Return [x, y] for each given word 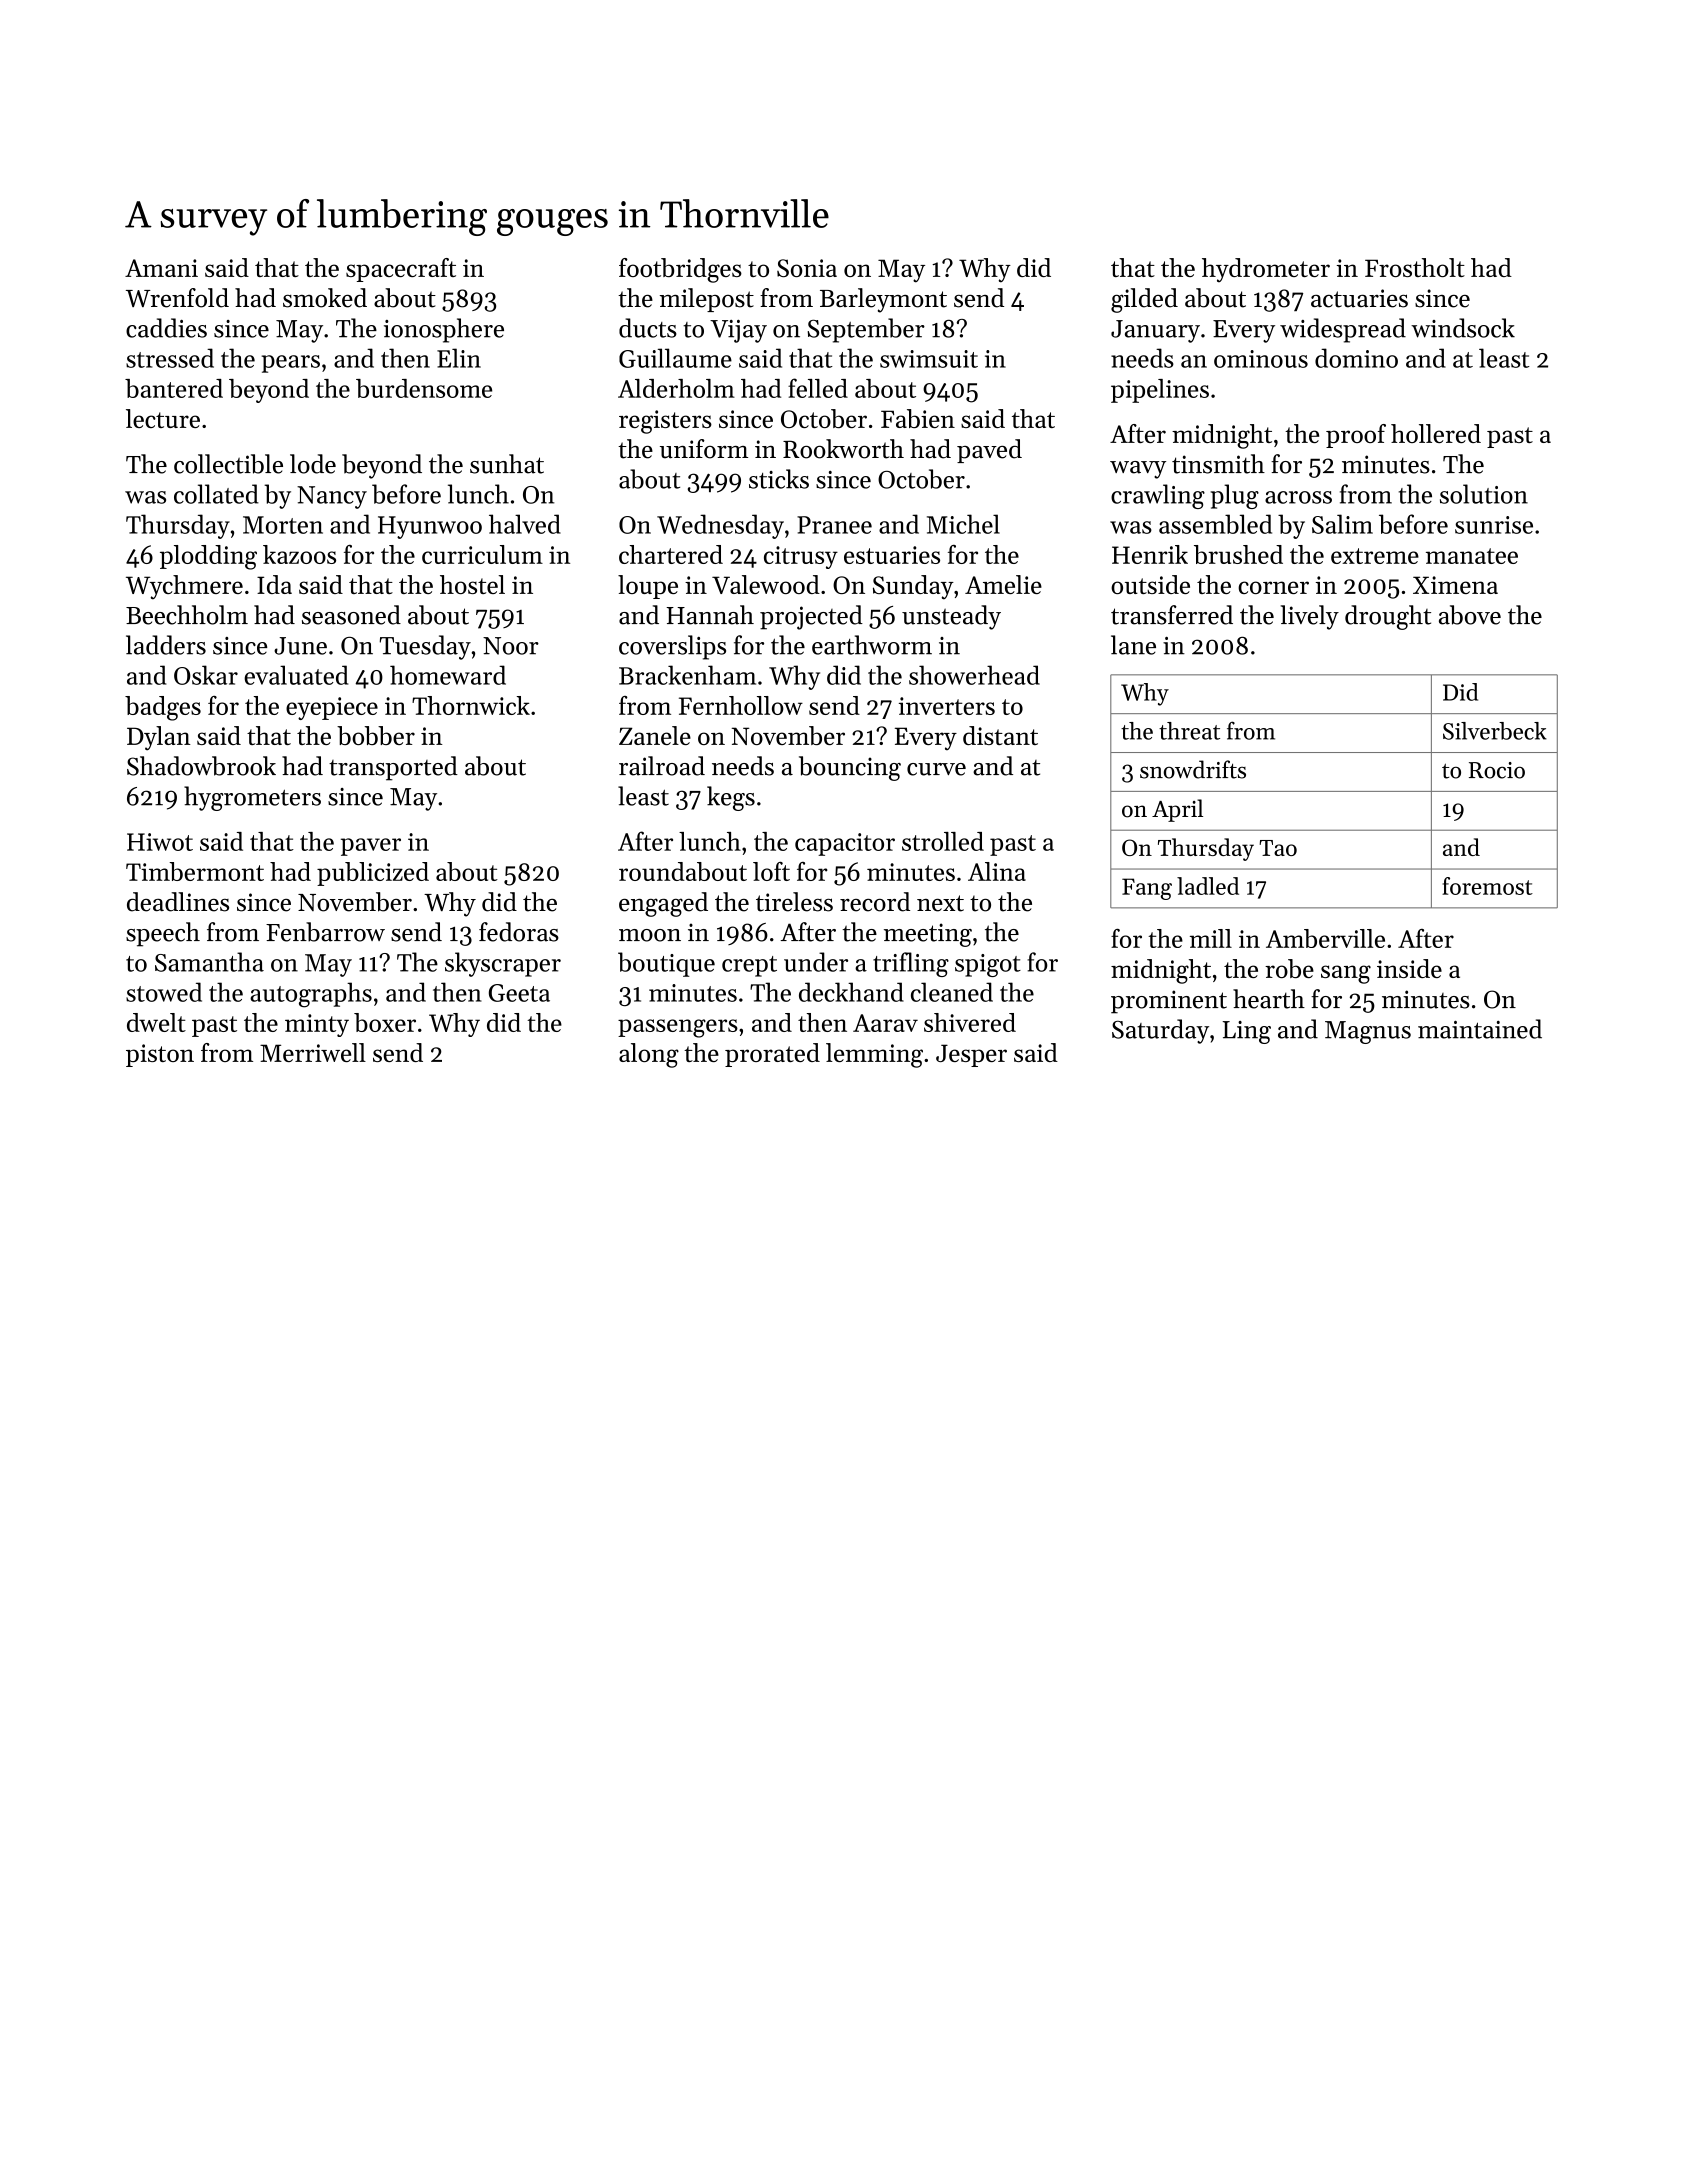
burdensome [424, 388]
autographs [311, 995]
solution [1484, 494]
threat [1189, 731]
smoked [325, 298]
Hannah [710, 615]
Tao [1278, 848]
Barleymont [883, 300]
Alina [997, 871]
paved [989, 451]
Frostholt [1415, 267]
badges [163, 708]
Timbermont [195, 871]
